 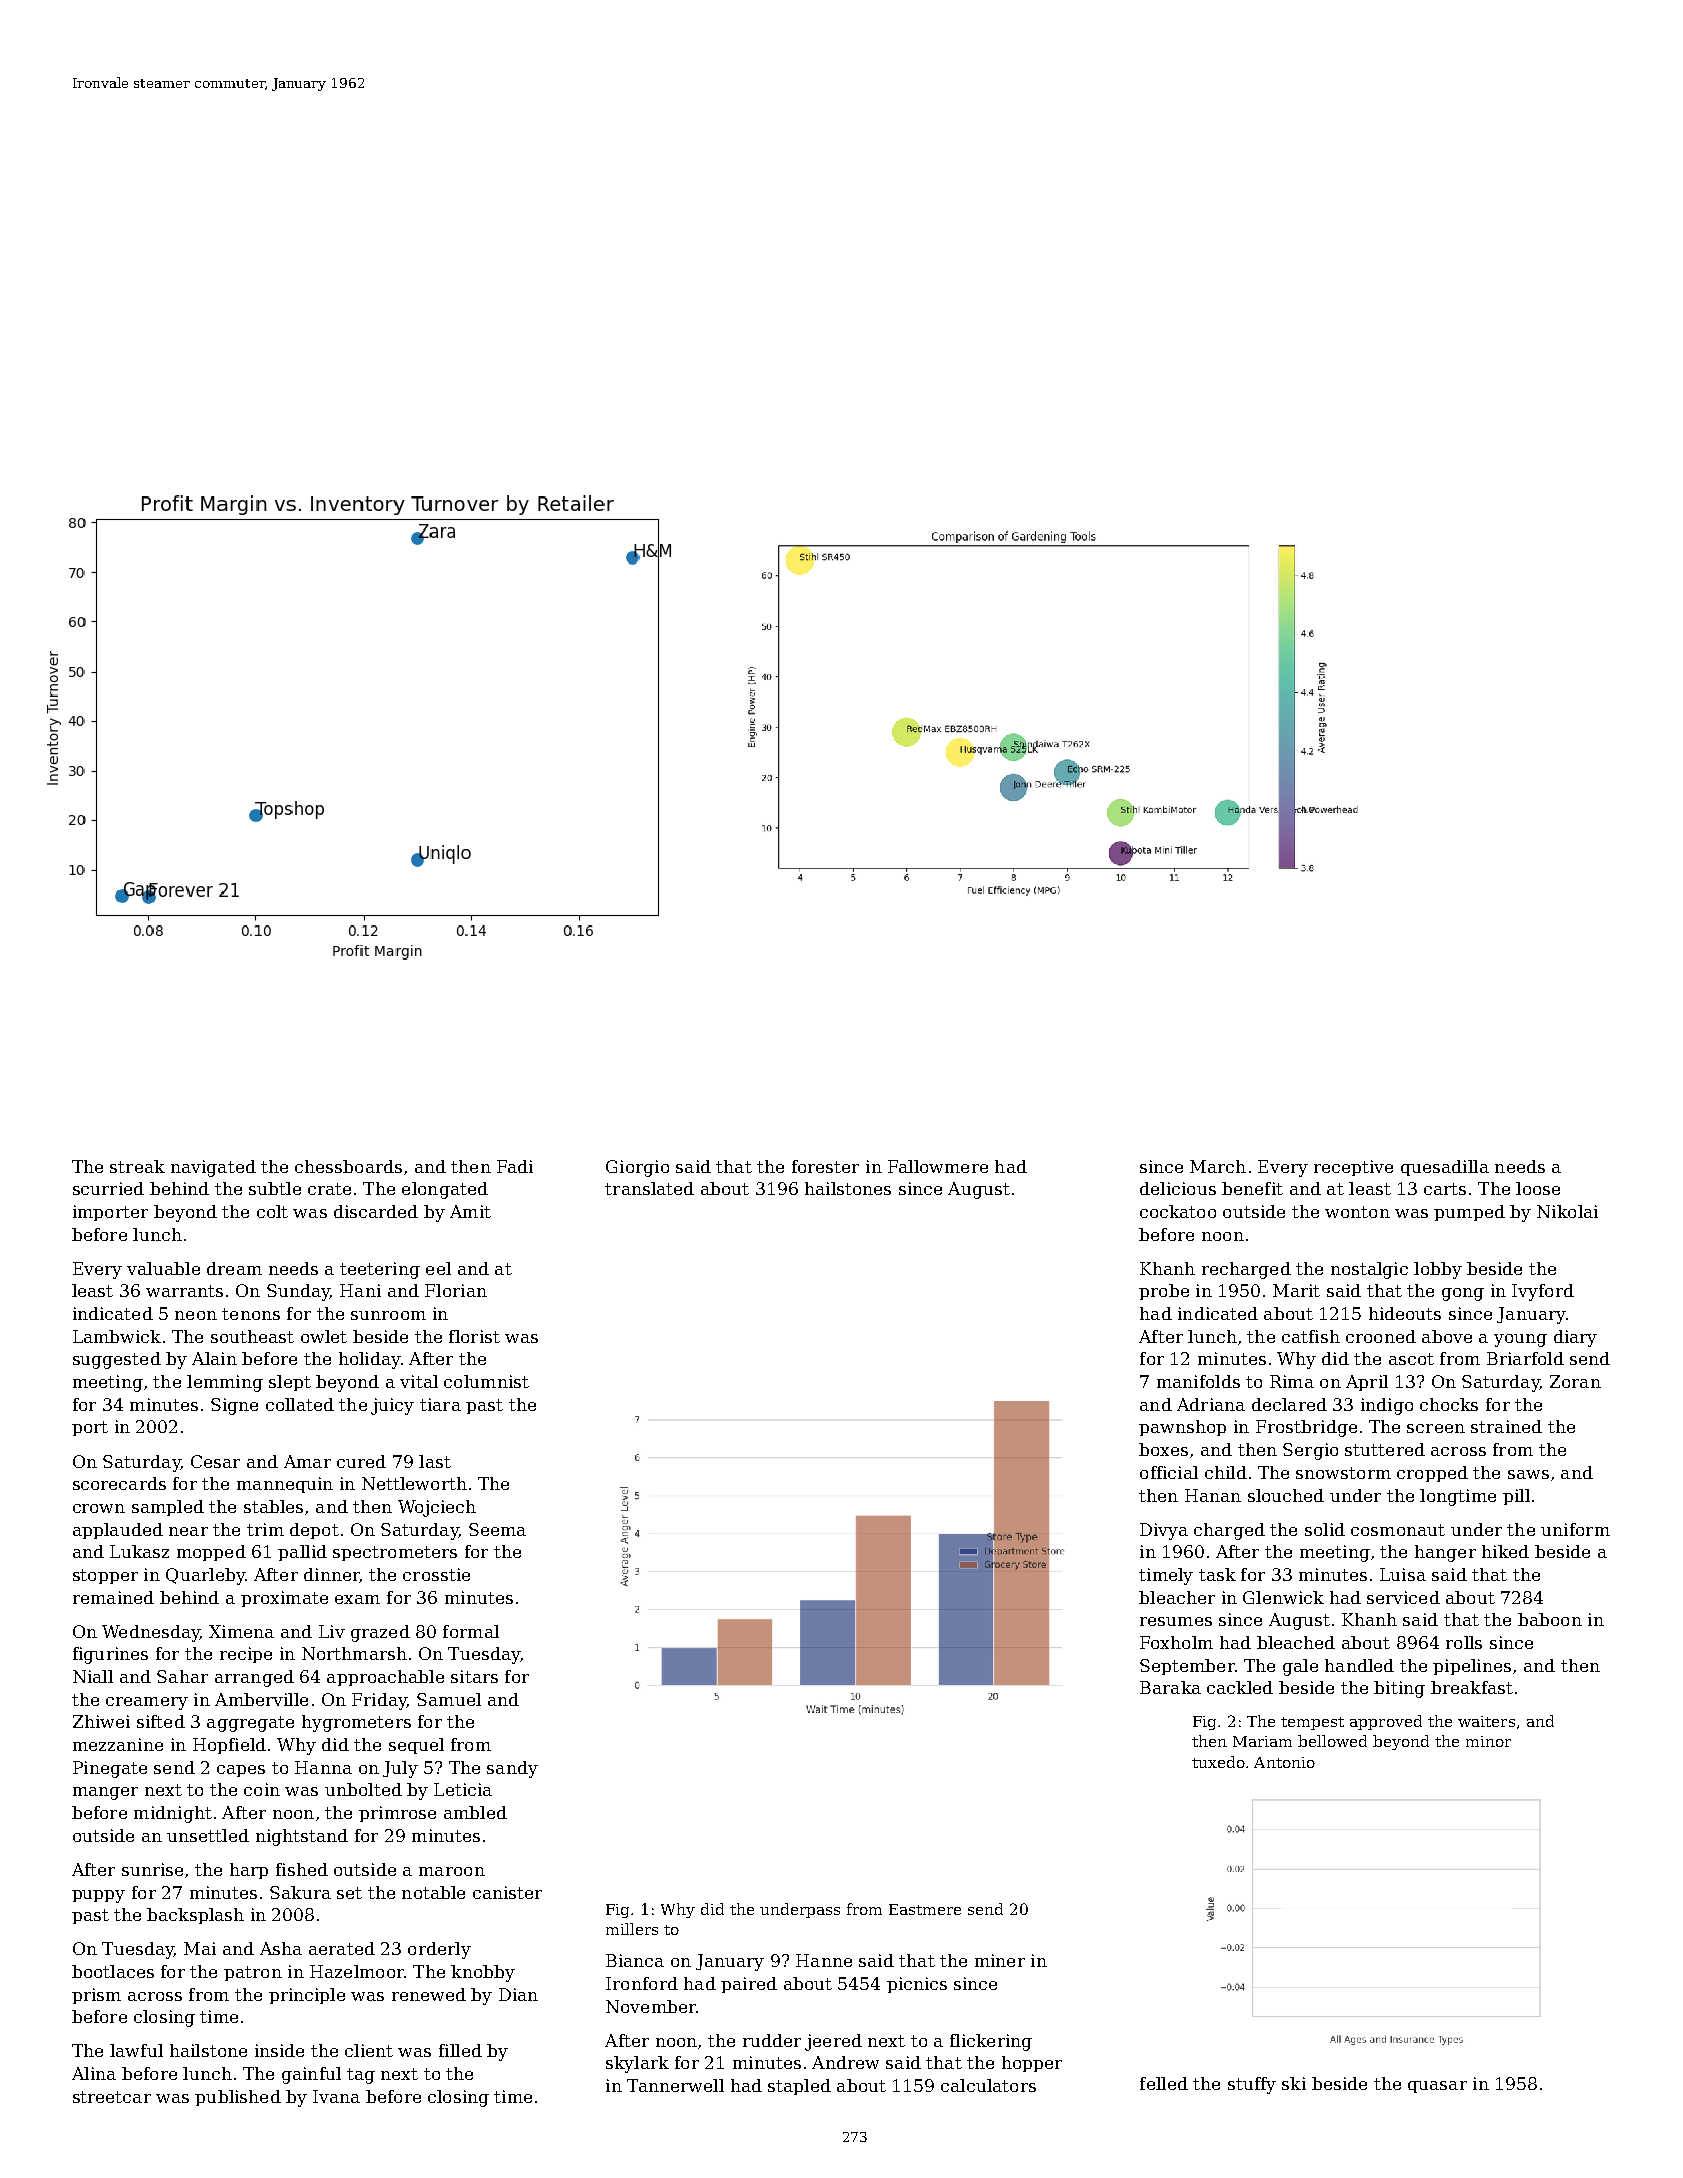 What do you see at coordinates (497, 1529) in the screenshot?
I see `Seema` at bounding box center [497, 1529].
